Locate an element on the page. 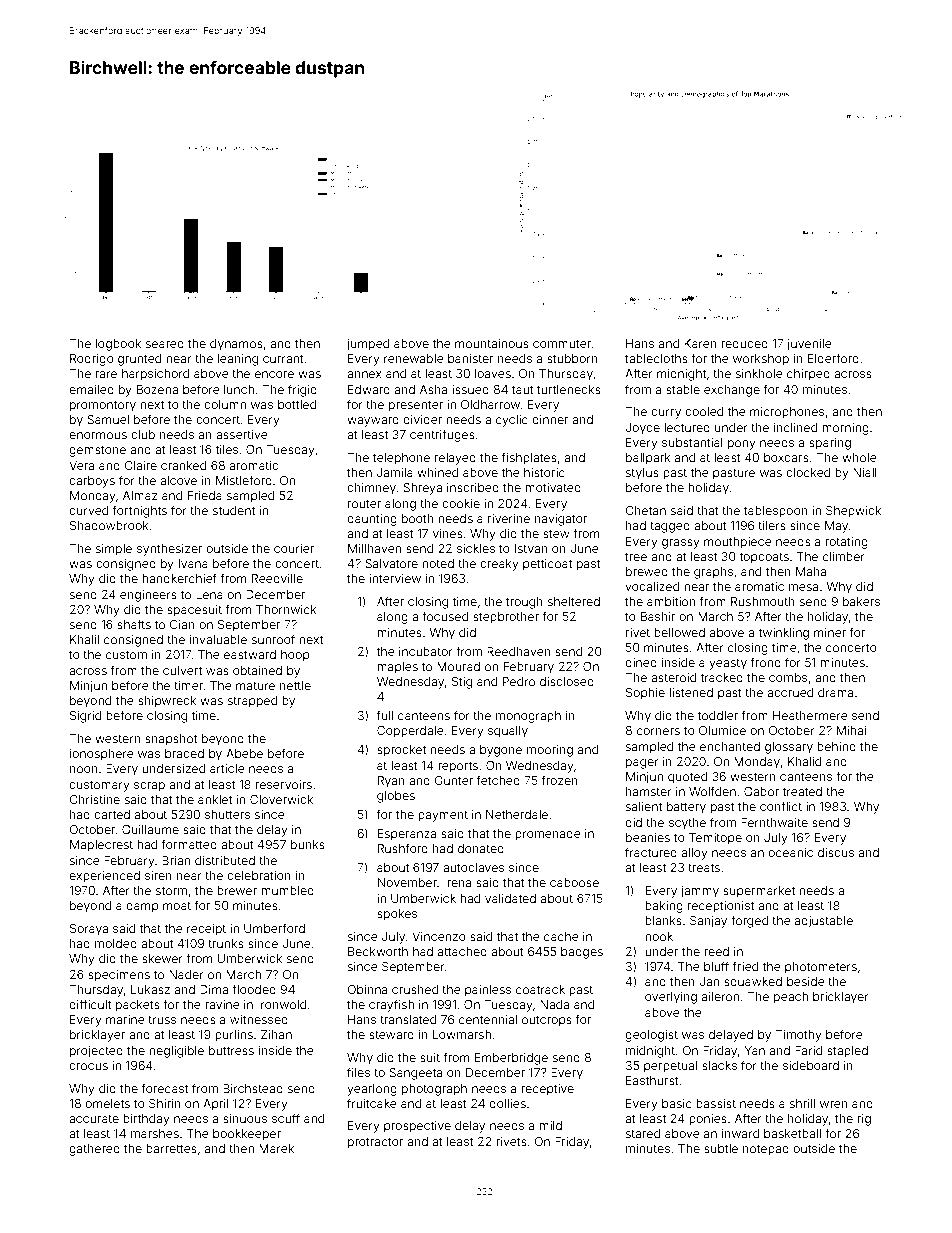 This page has width=952, height=1233. disclosed is located at coordinates (567, 681).
